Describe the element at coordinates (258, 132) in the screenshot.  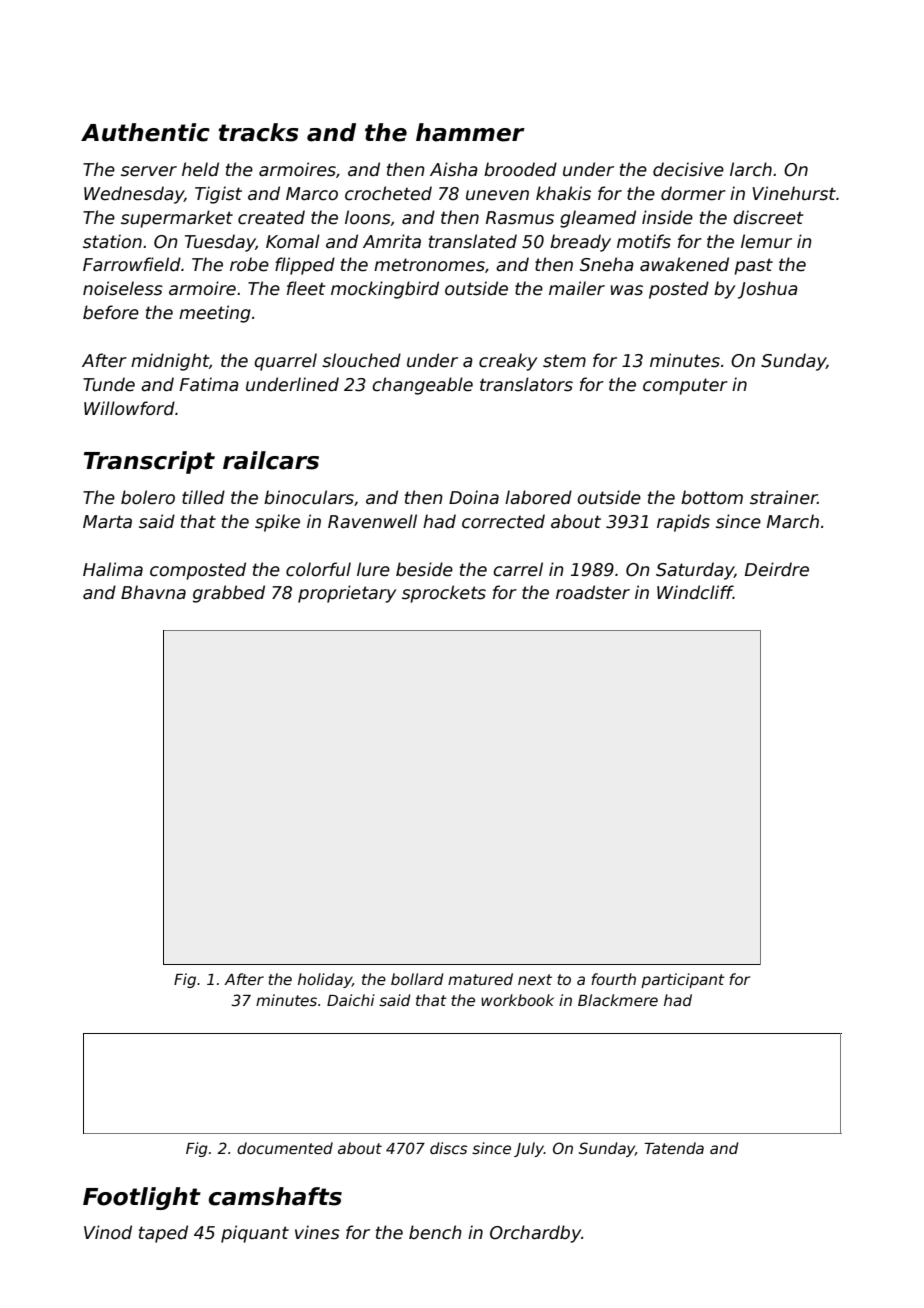
I see `tracks` at that location.
